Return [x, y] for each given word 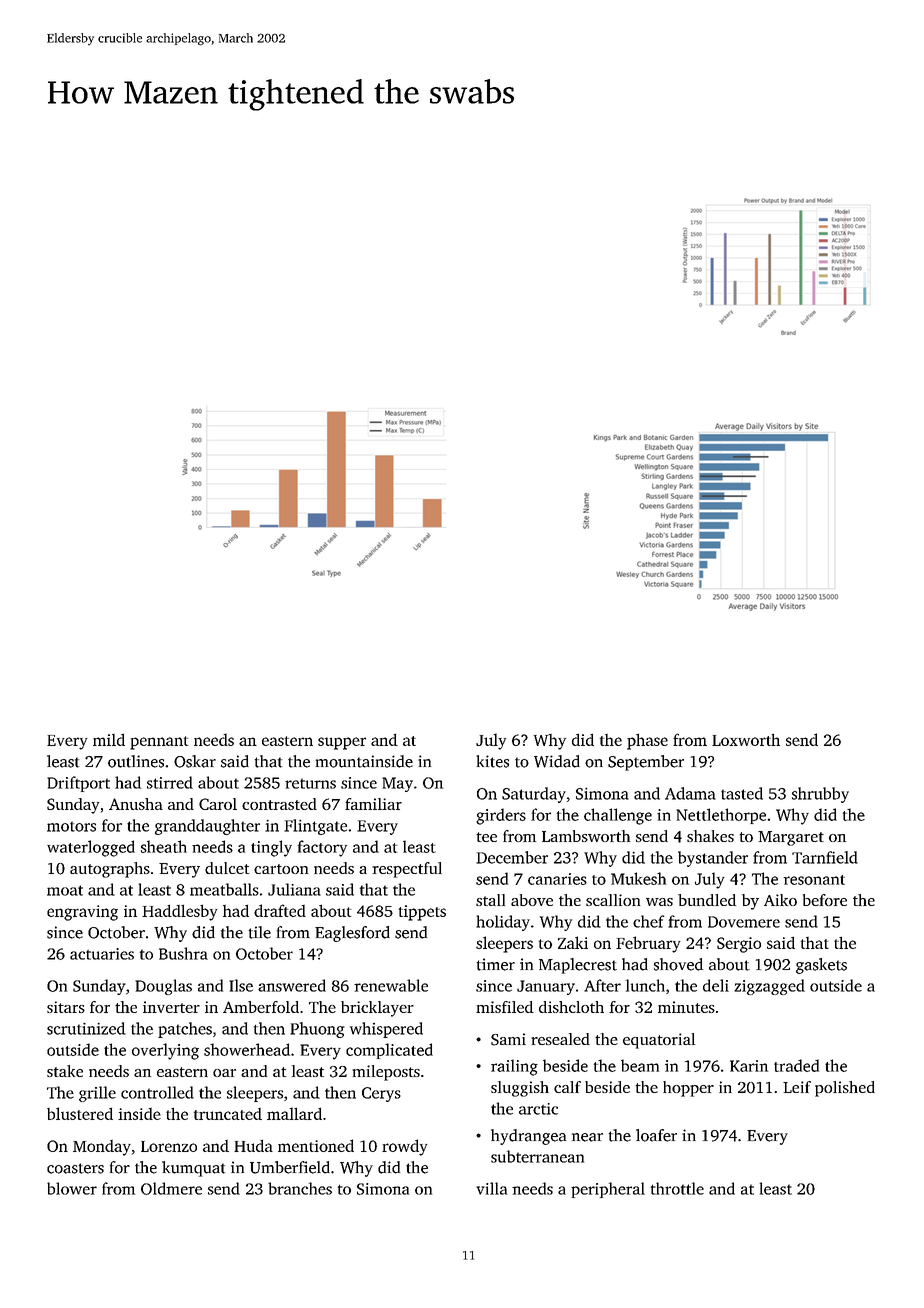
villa [491, 1188]
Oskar [195, 761]
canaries [557, 879]
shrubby [820, 795]
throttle [677, 1188]
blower [72, 1188]
